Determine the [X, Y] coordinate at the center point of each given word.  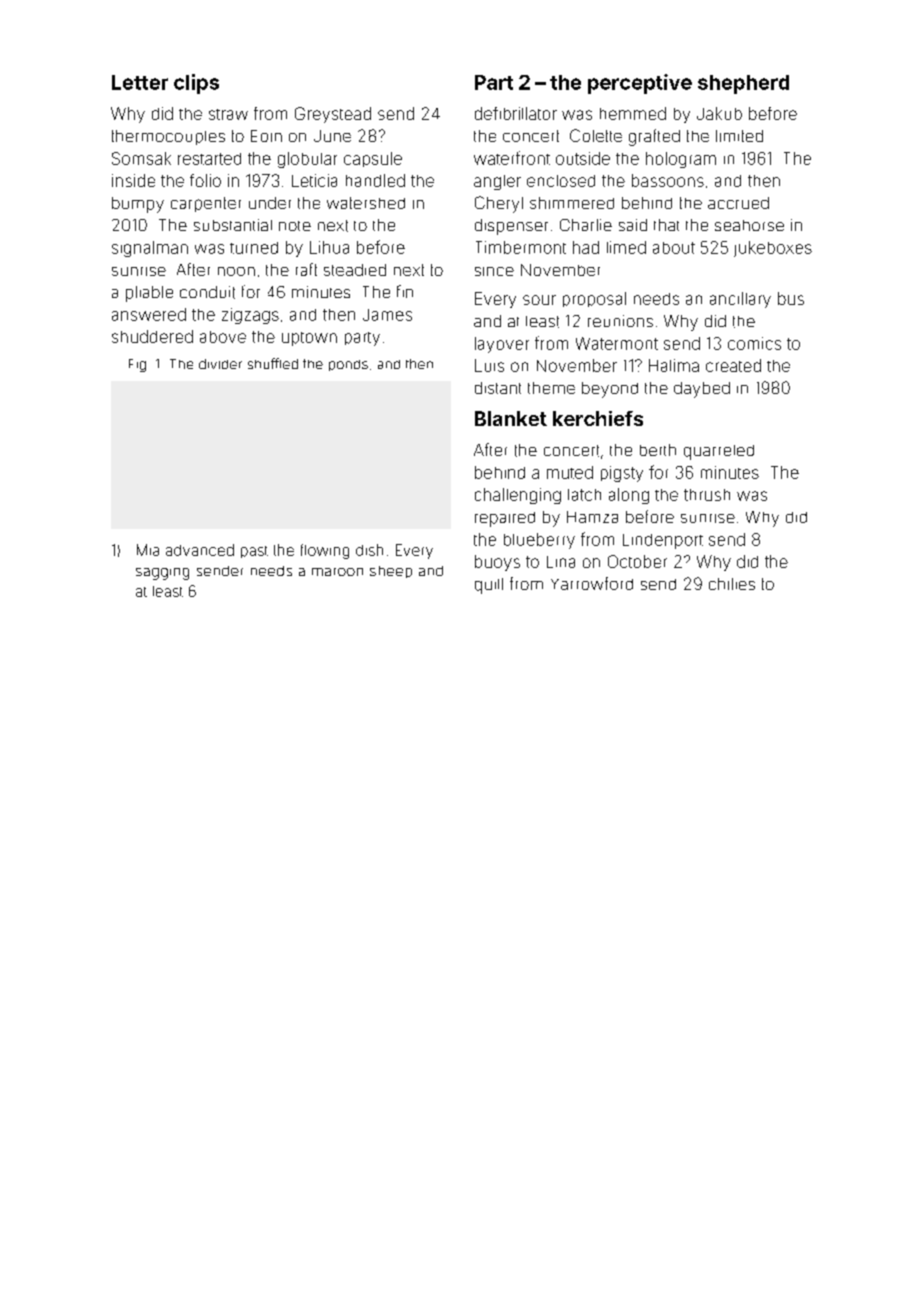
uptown [309, 339]
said [633, 225]
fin [405, 291]
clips [196, 84]
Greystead [333, 115]
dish [369, 550]
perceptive [640, 84]
